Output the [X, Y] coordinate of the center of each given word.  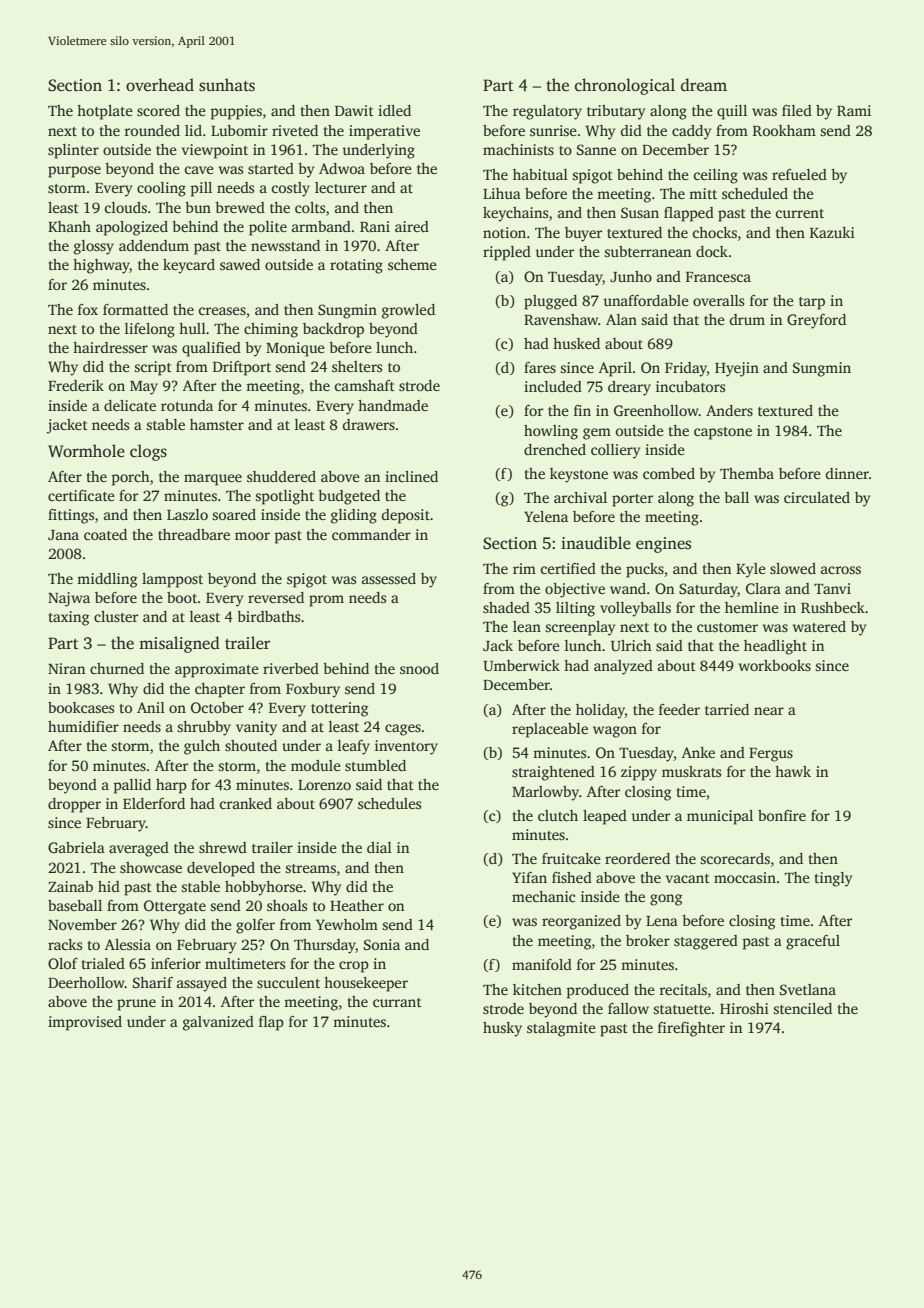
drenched [555, 449]
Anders [729, 410]
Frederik [76, 385]
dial [379, 847]
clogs [148, 452]
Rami [854, 110]
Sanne [596, 149]
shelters [357, 366]
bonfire [782, 815]
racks [65, 944]
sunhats [227, 85]
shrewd [223, 847]
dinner [847, 473]
